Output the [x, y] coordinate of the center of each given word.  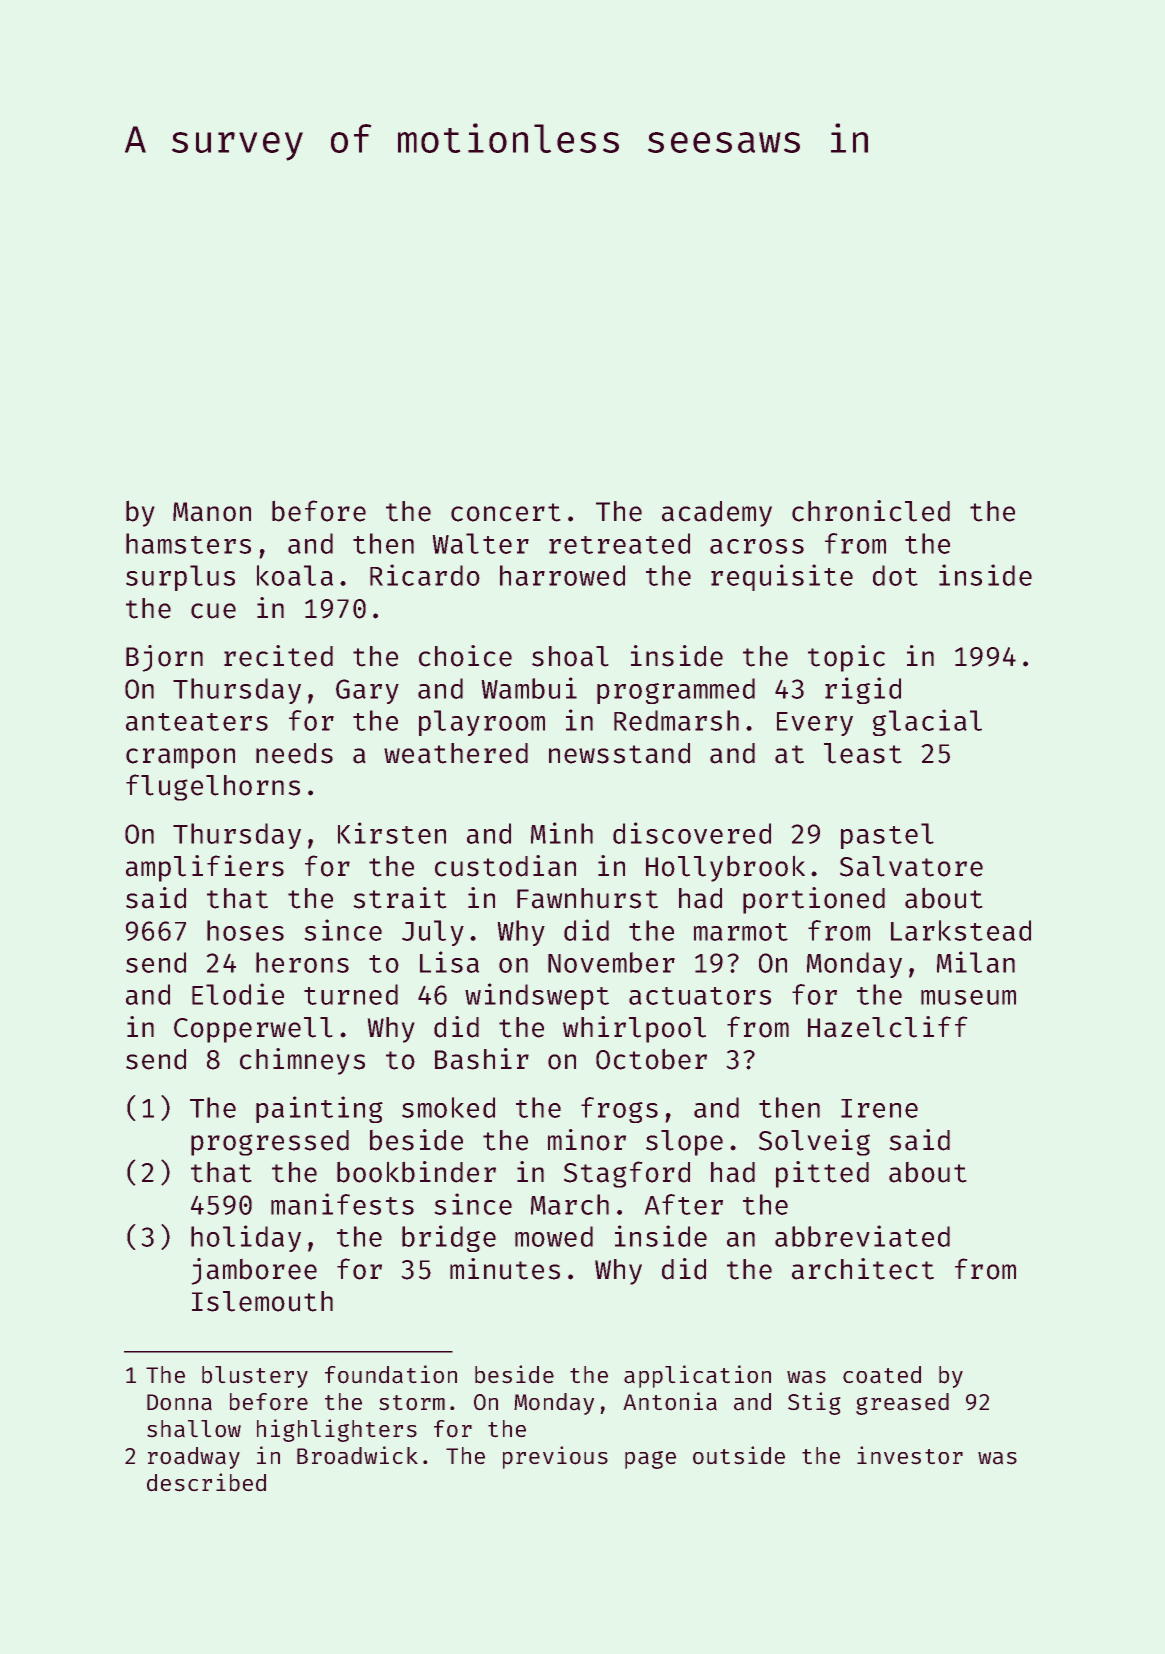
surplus [180, 578]
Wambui [529, 688]
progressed [270, 1143]
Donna [179, 1402]
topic [846, 658]
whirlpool [634, 1029]
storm [412, 1403]
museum [968, 997]
